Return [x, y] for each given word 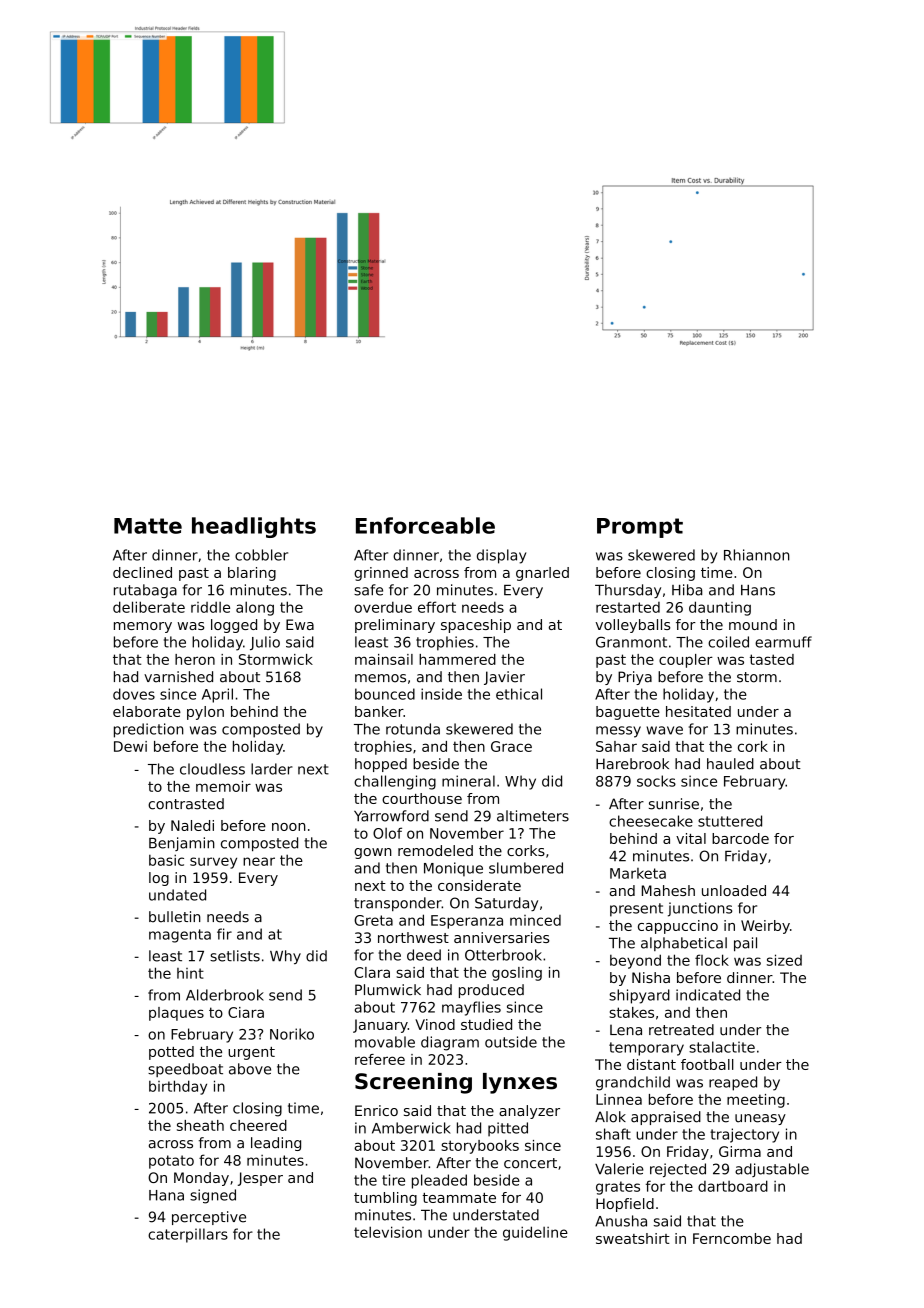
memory [143, 627]
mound [753, 624]
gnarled [542, 574]
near [259, 861]
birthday [178, 1087]
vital [691, 838]
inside [441, 694]
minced [535, 920]
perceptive [209, 1218]
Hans [758, 590]
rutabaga [145, 591]
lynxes [520, 1083]
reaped [733, 1083]
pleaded [439, 1181]
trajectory [744, 1135]
